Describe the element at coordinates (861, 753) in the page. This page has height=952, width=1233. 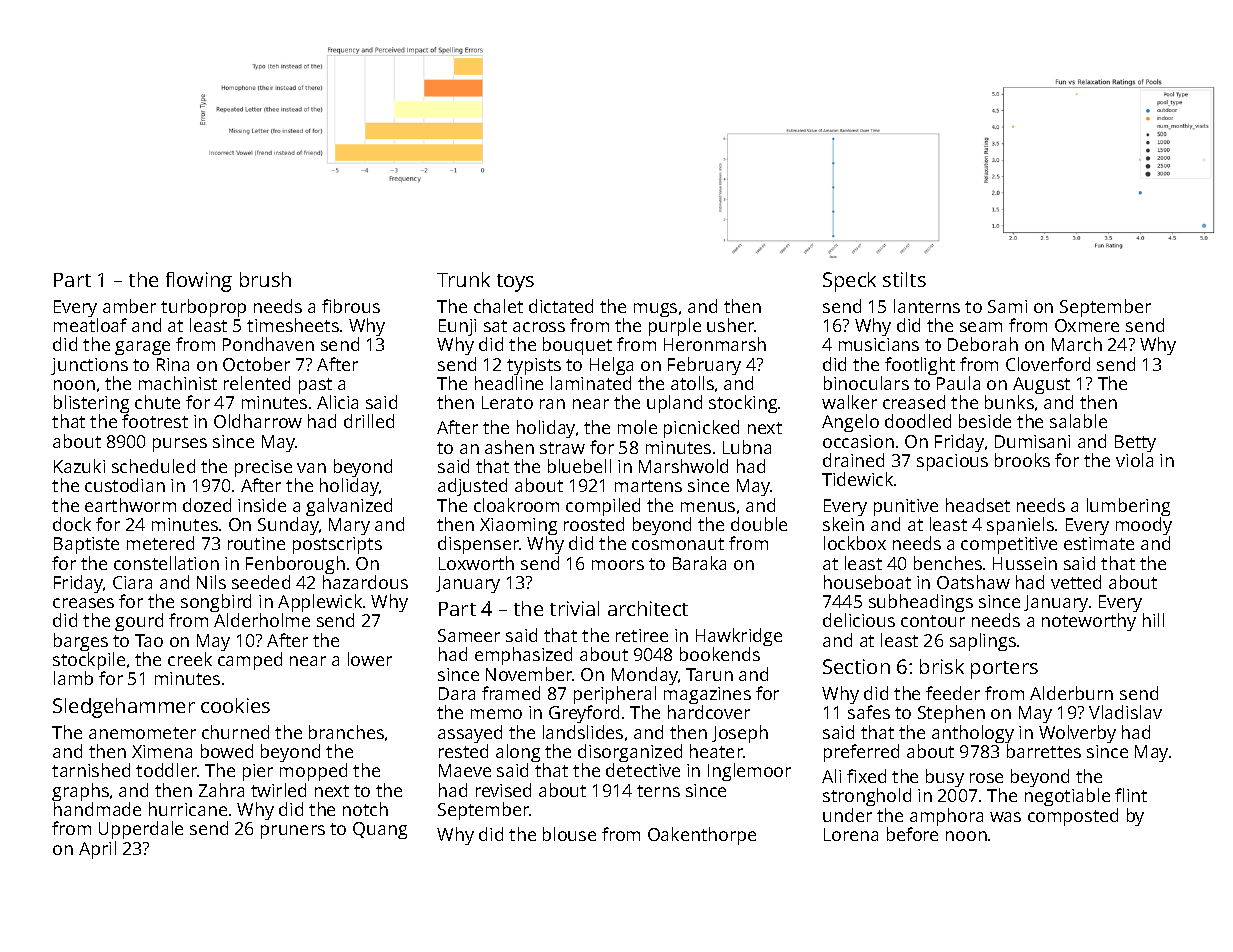
I see `preferred` at that location.
